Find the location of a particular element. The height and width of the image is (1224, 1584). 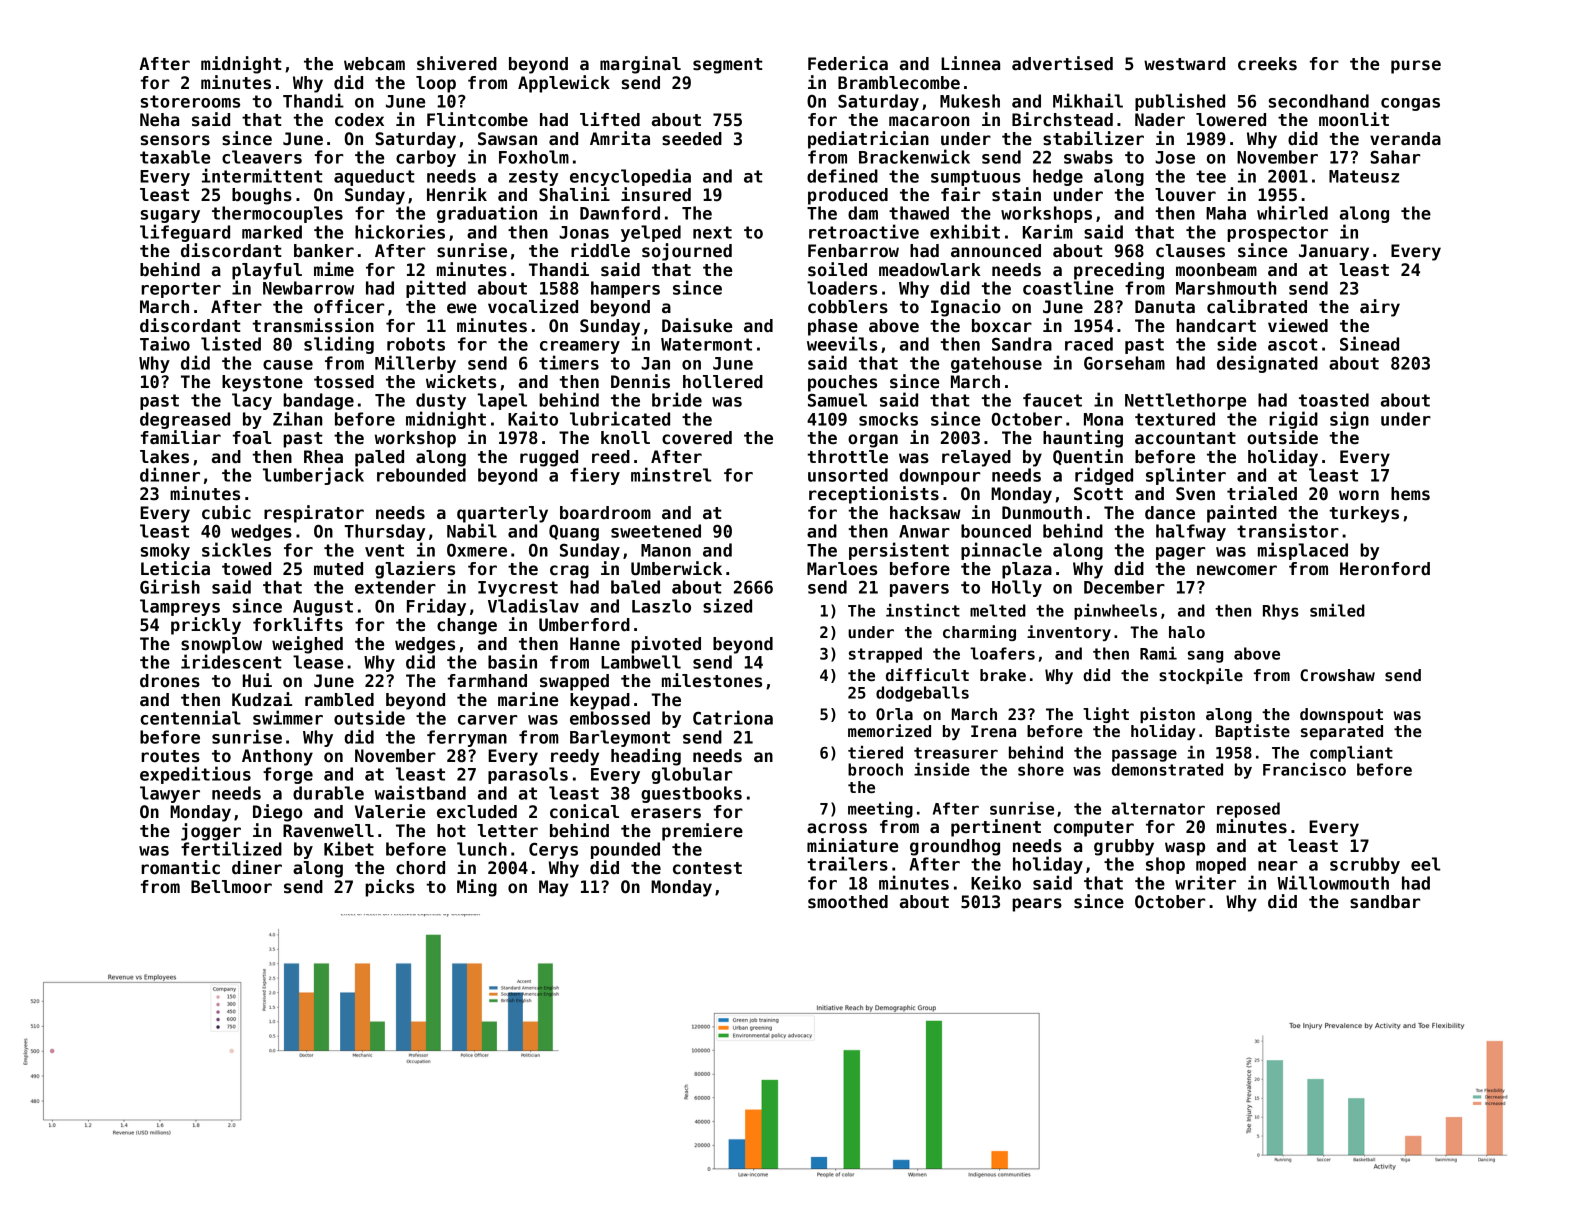

routes is located at coordinates (170, 756).
